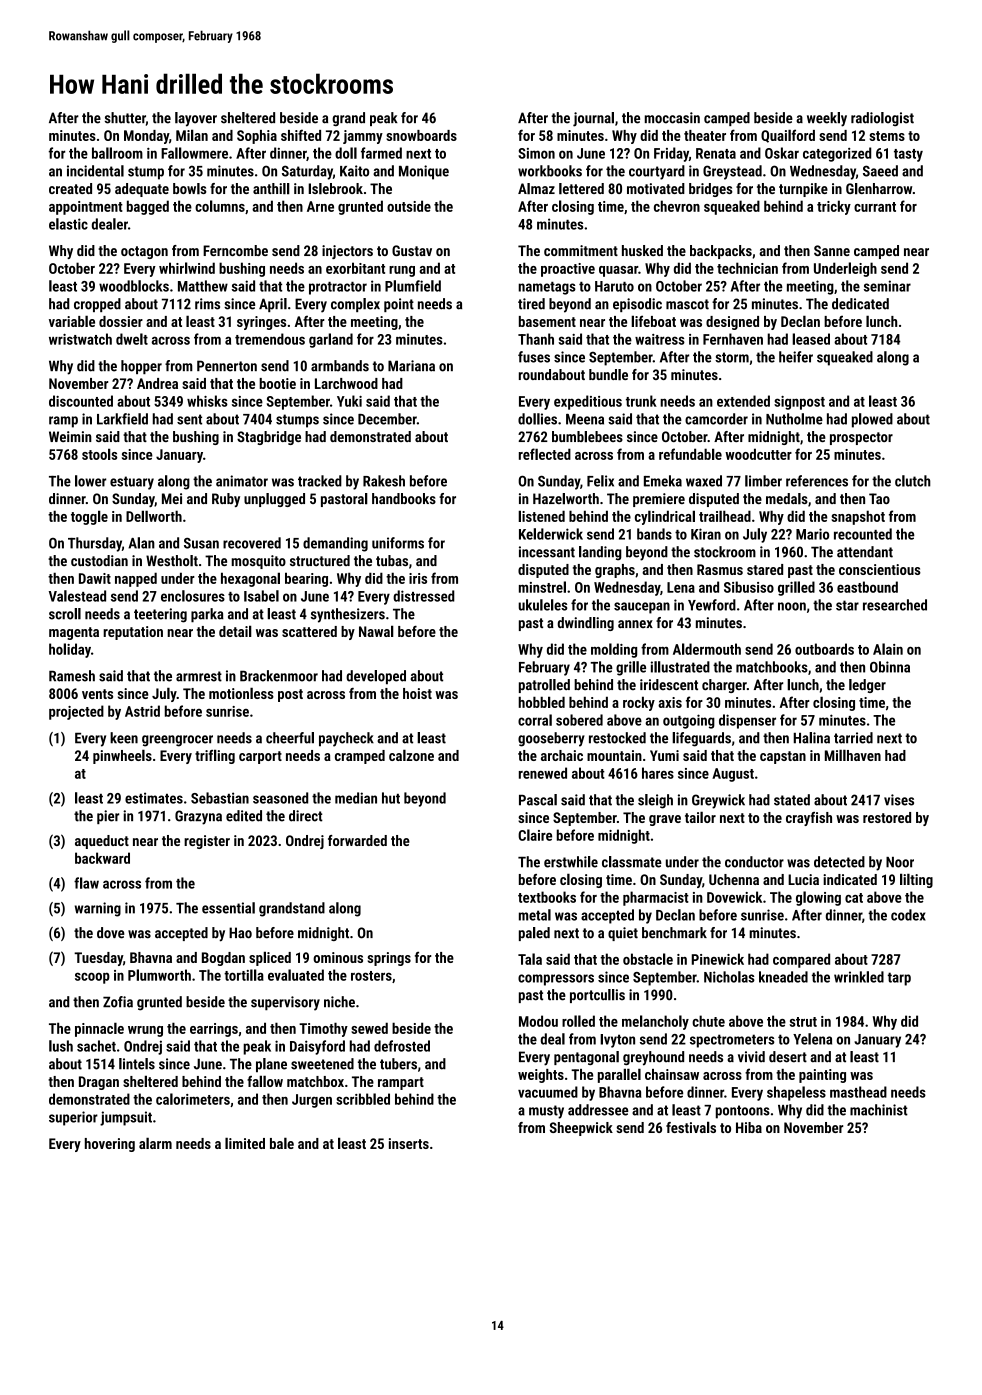 This screenshot has width=982, height=1395. Describe the element at coordinates (95, 171) in the screenshot. I see `incidental` at that location.
